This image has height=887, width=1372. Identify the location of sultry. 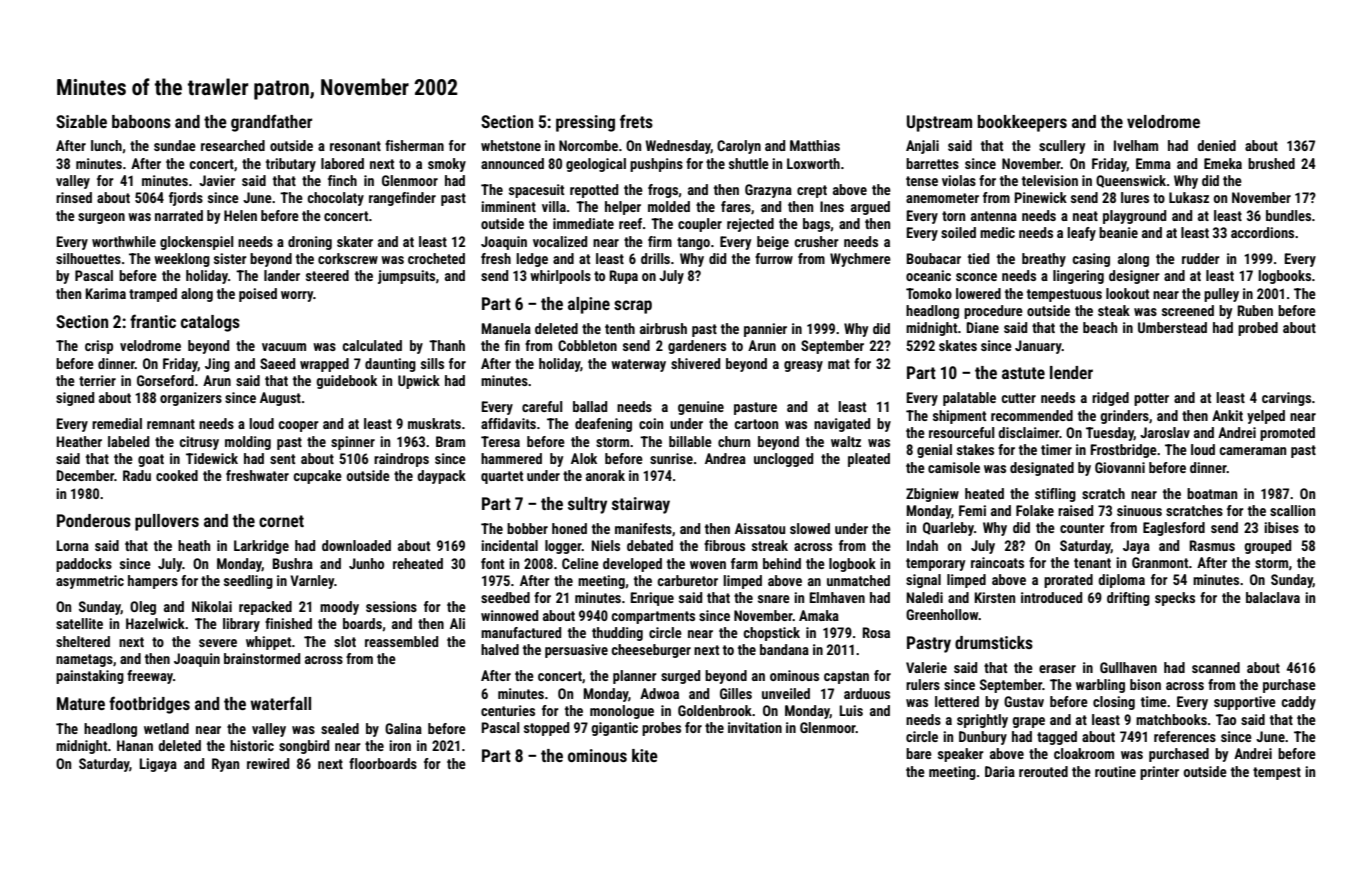
(587, 505).
